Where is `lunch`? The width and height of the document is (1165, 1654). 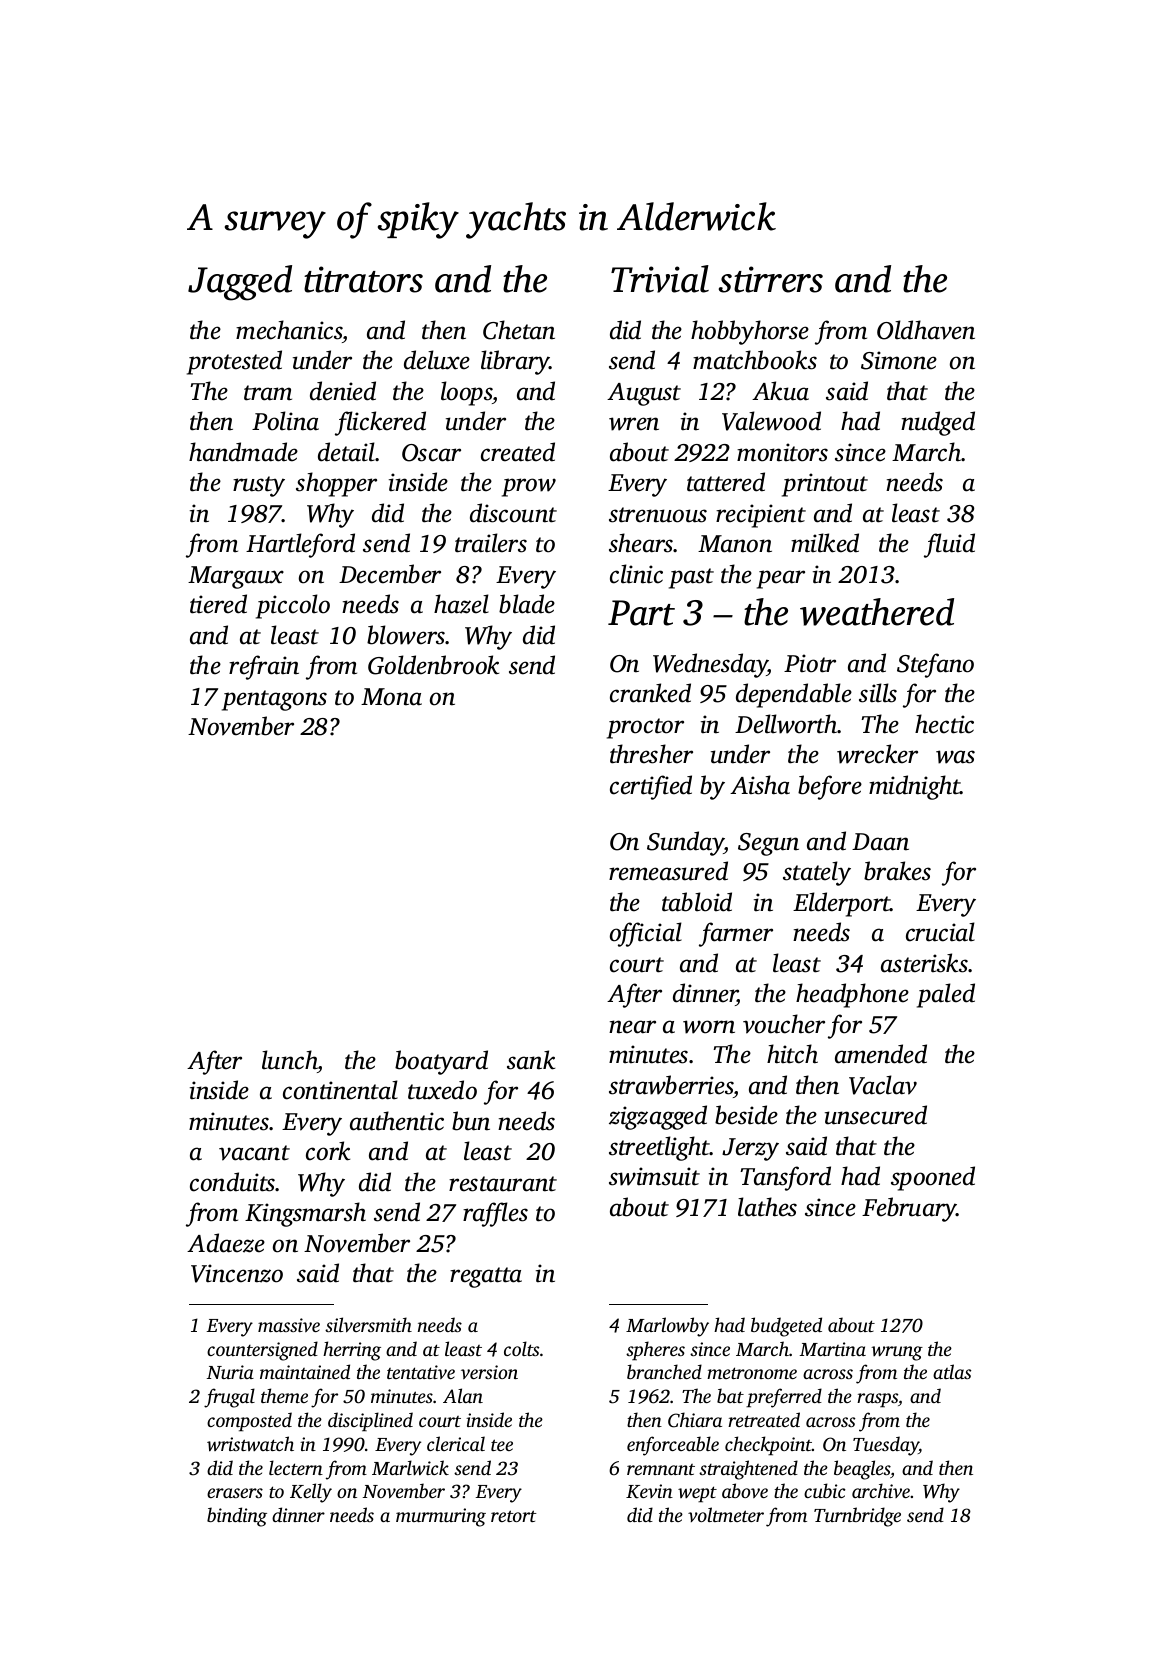 lunch is located at coordinates (290, 1060).
